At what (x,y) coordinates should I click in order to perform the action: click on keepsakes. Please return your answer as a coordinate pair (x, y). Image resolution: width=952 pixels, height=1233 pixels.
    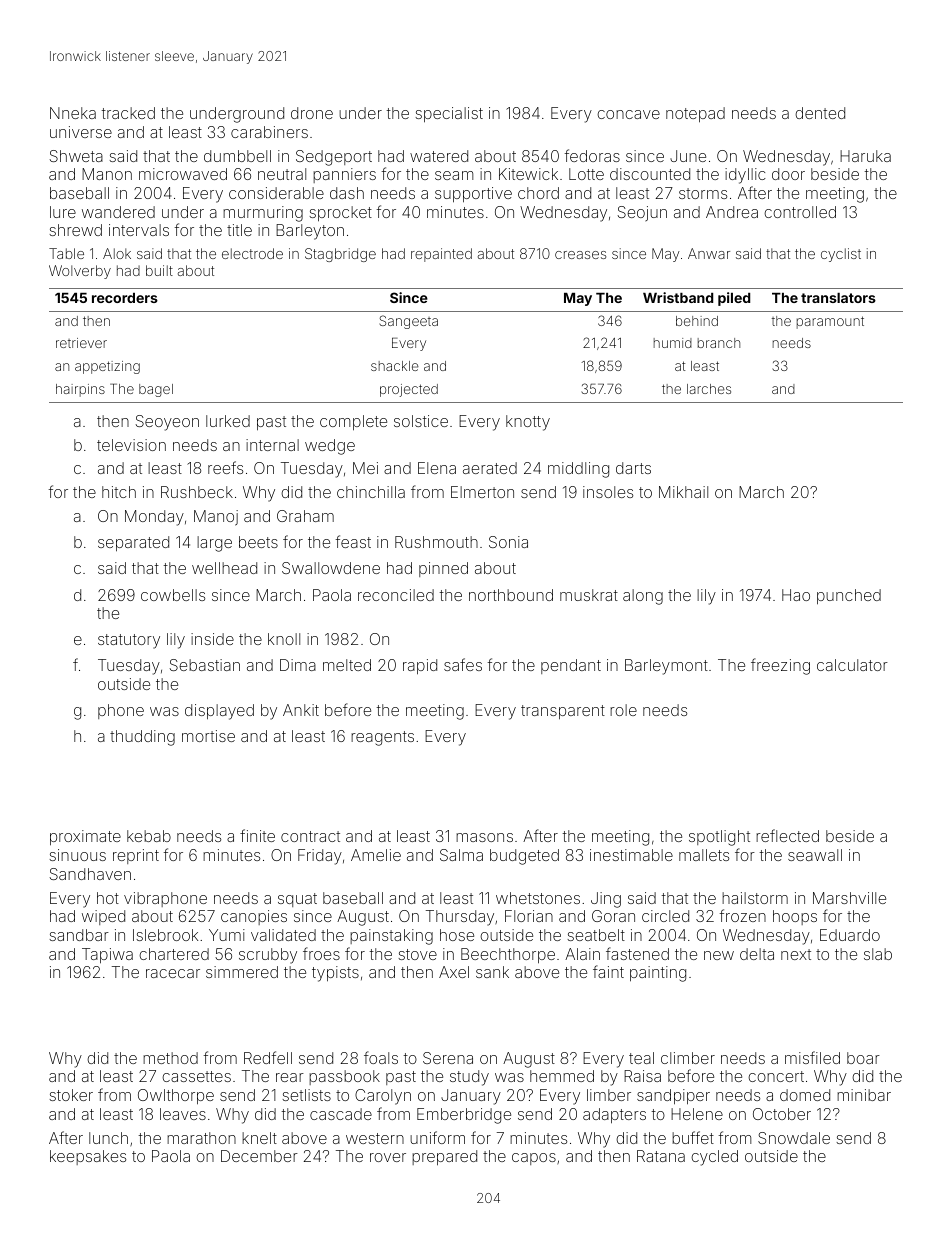
    Looking at the image, I should click on (88, 1157).
